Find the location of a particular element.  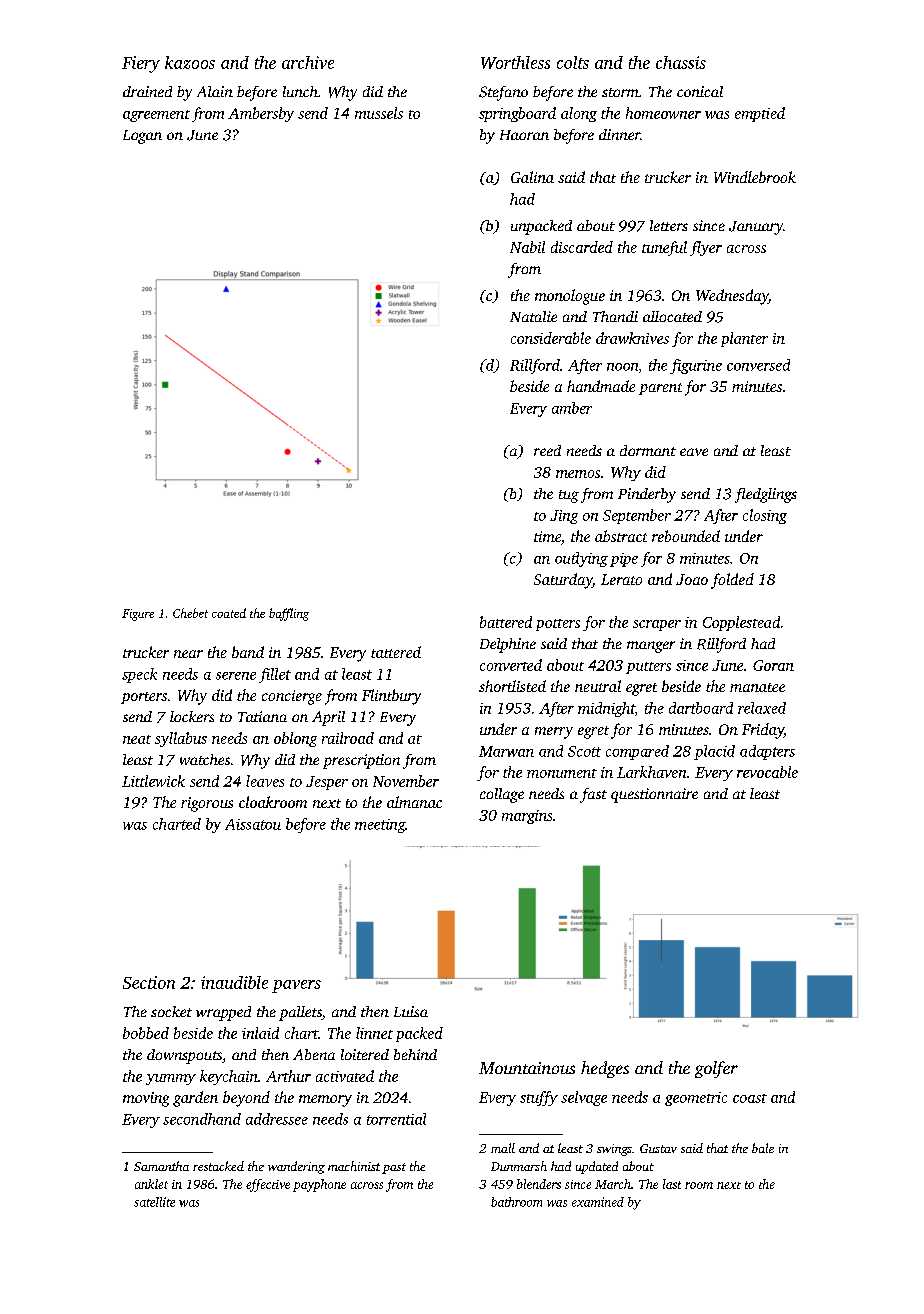

Chebet is located at coordinates (190, 613).
